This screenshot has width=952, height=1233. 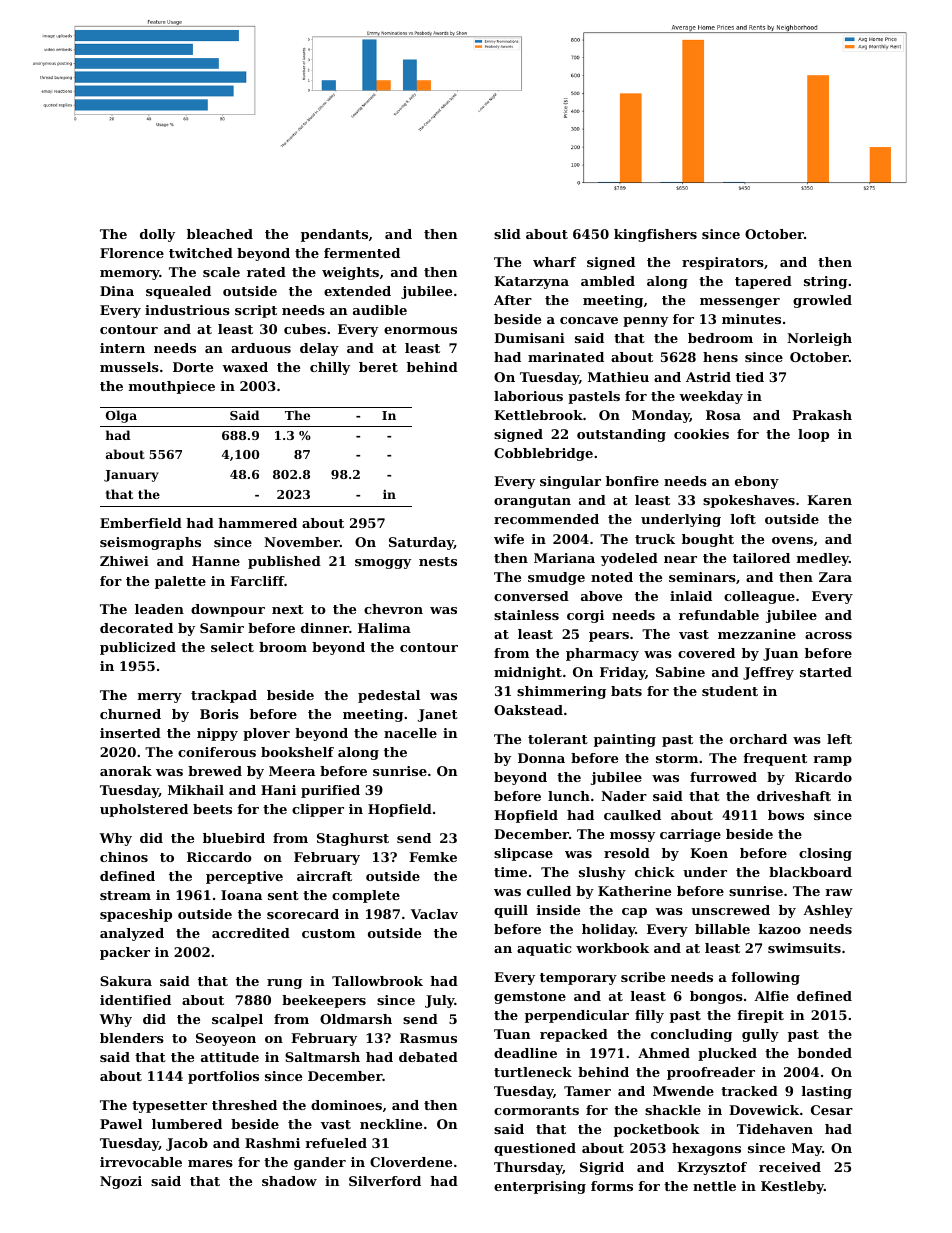 I want to click on publicized, so click(x=138, y=648).
